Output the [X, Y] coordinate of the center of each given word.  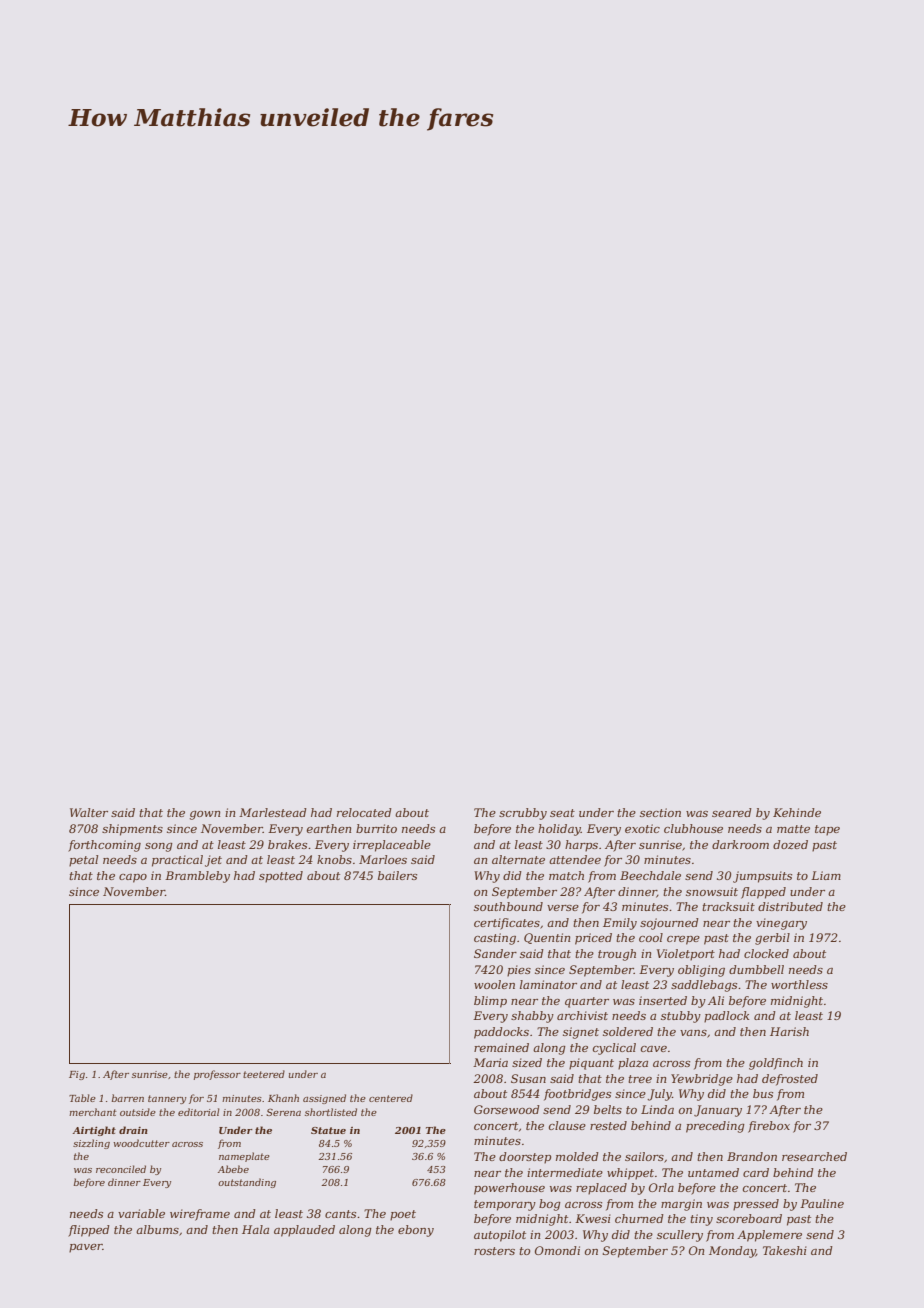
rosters [494, 1251]
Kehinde [797, 812]
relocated [364, 812]
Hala [255, 1229]
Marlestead [273, 812]
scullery [680, 1236]
